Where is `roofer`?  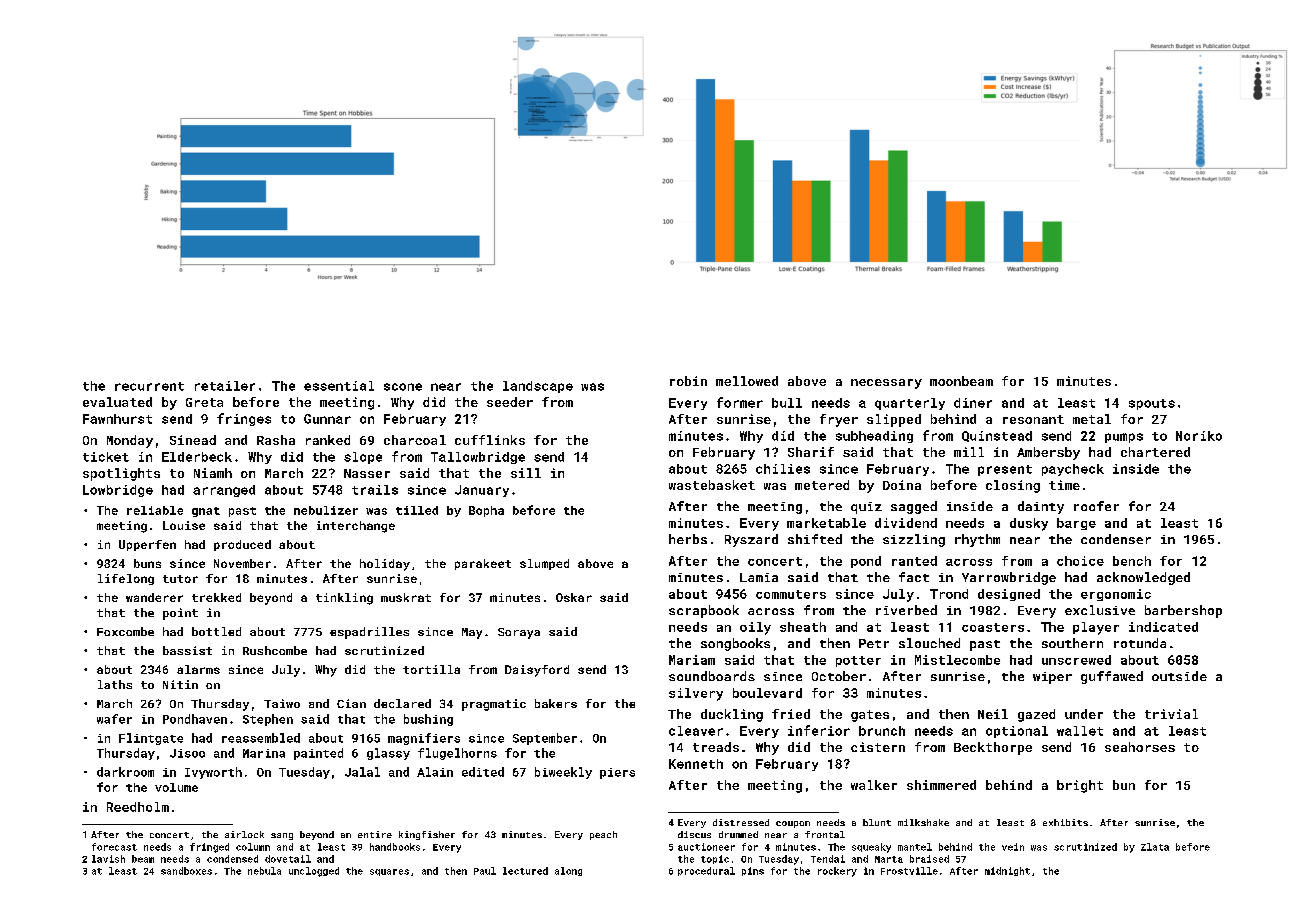
roofer is located at coordinates (1096, 506).
